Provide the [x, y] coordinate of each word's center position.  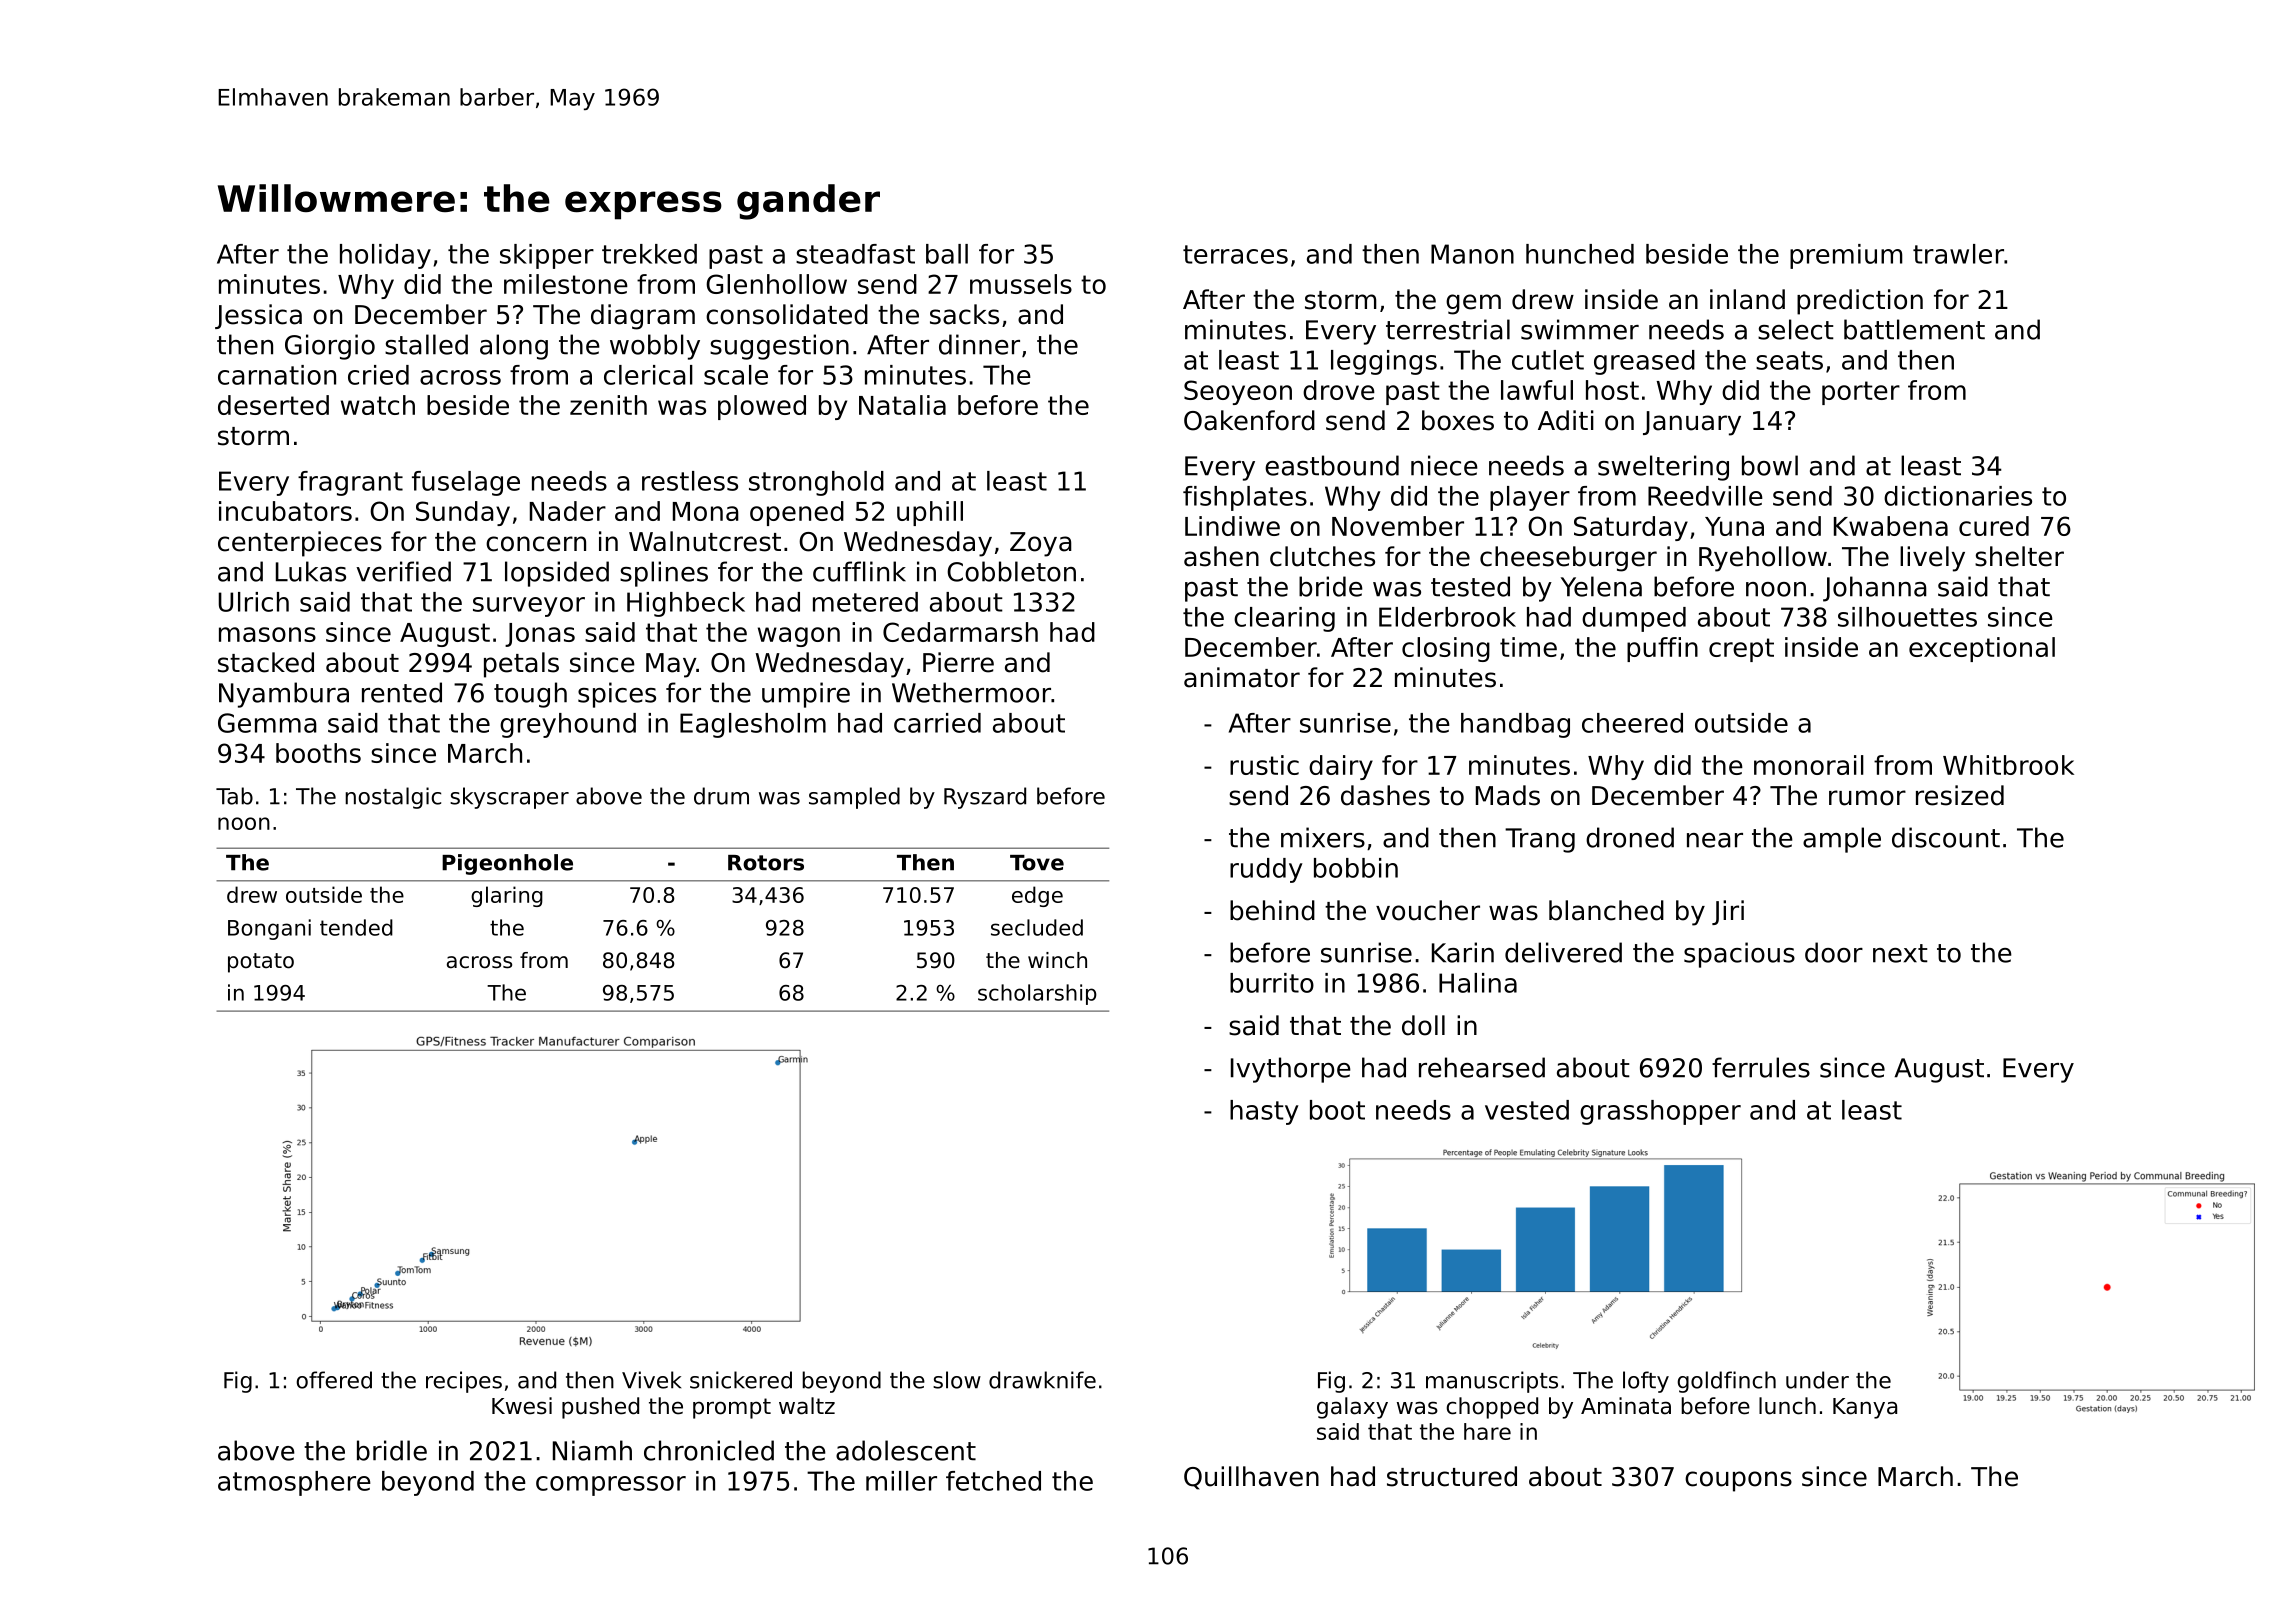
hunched [1580, 254]
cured [1994, 526]
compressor [611, 1486]
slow [957, 1380]
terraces [1235, 254]
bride [1331, 586]
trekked [649, 254]
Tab [234, 796]
